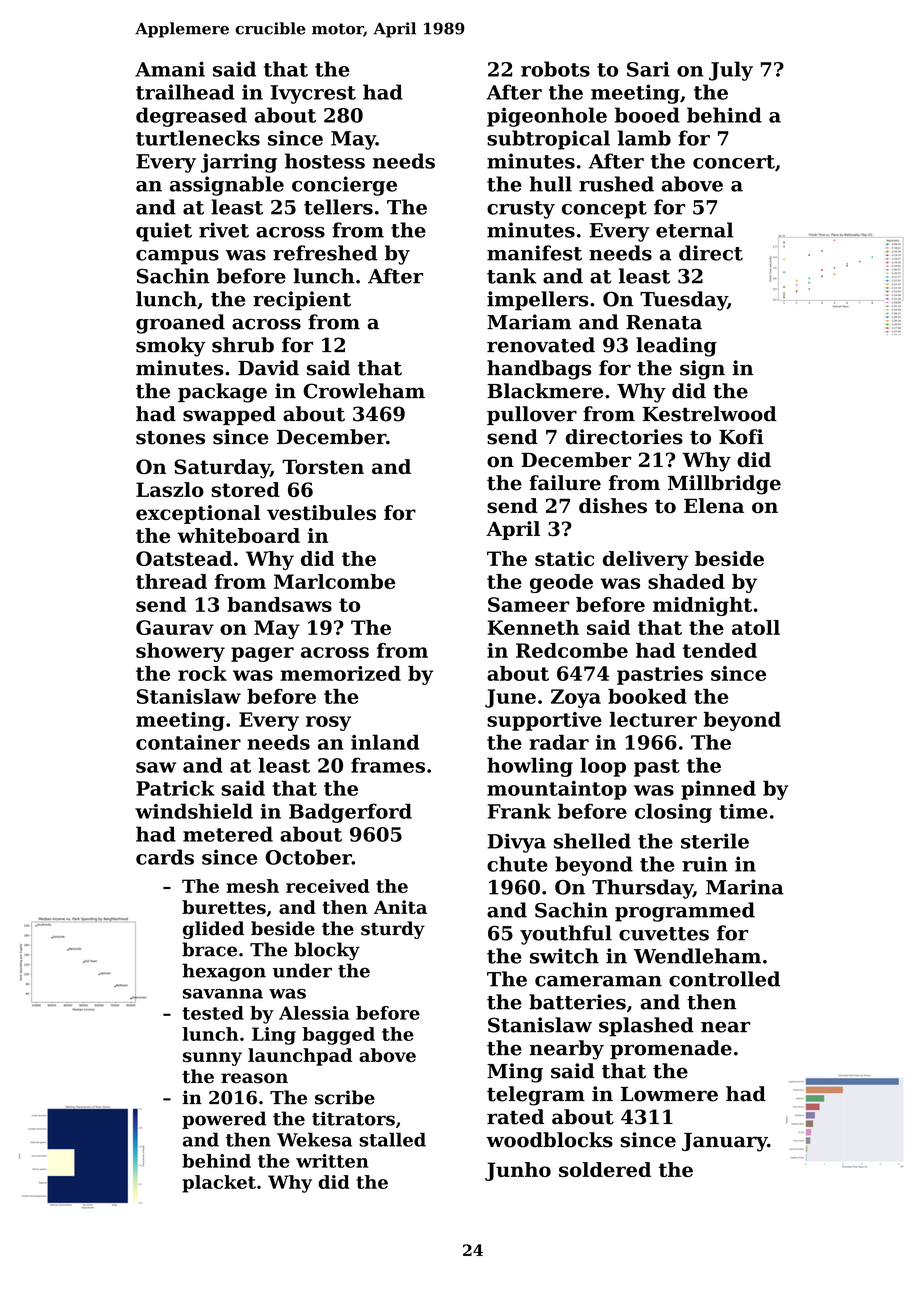 The width and height of the screenshot is (924, 1314). What do you see at coordinates (209, 949) in the screenshot?
I see `brace` at bounding box center [209, 949].
